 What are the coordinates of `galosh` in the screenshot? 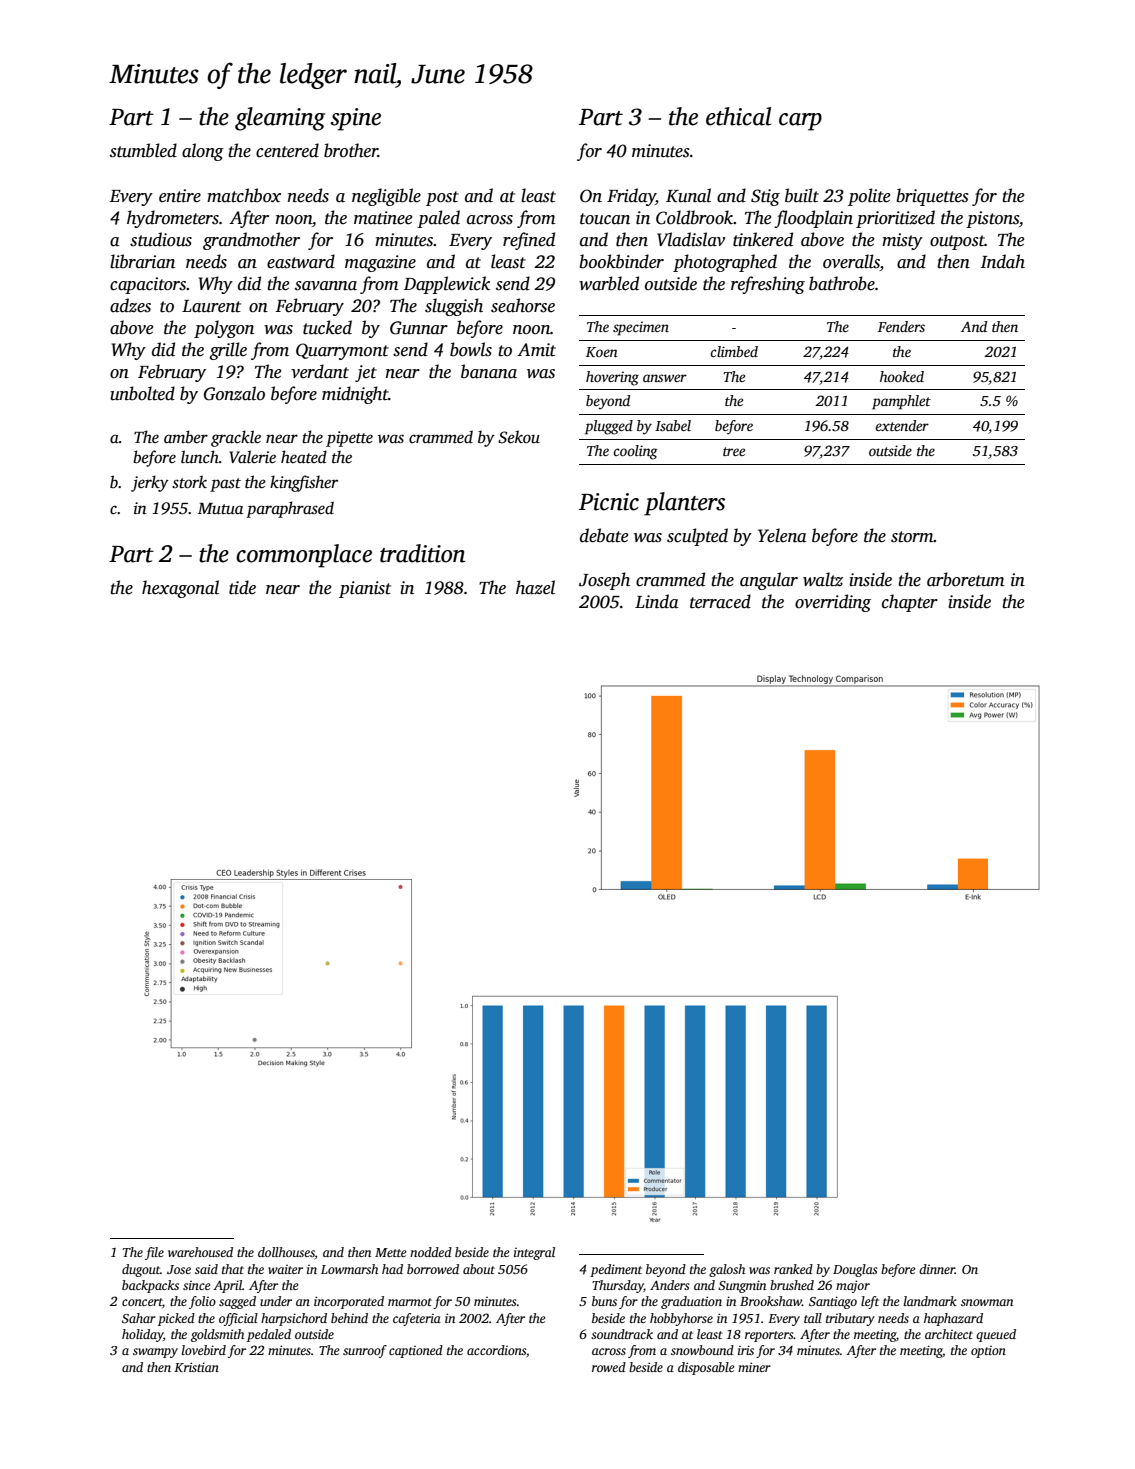 It's located at (727, 1270).
